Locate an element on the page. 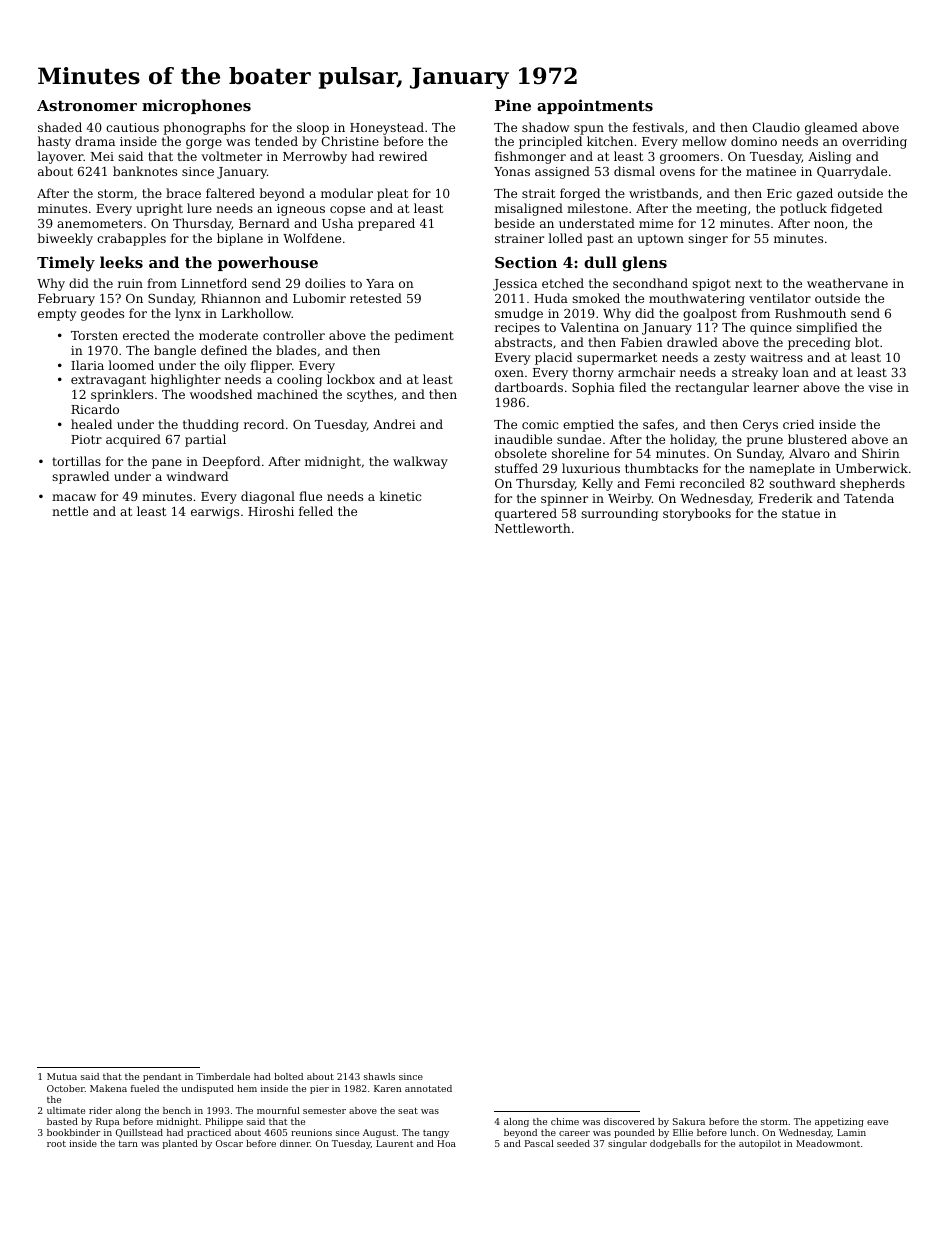 This document has height=1233, width=952. Claudio is located at coordinates (776, 127).
